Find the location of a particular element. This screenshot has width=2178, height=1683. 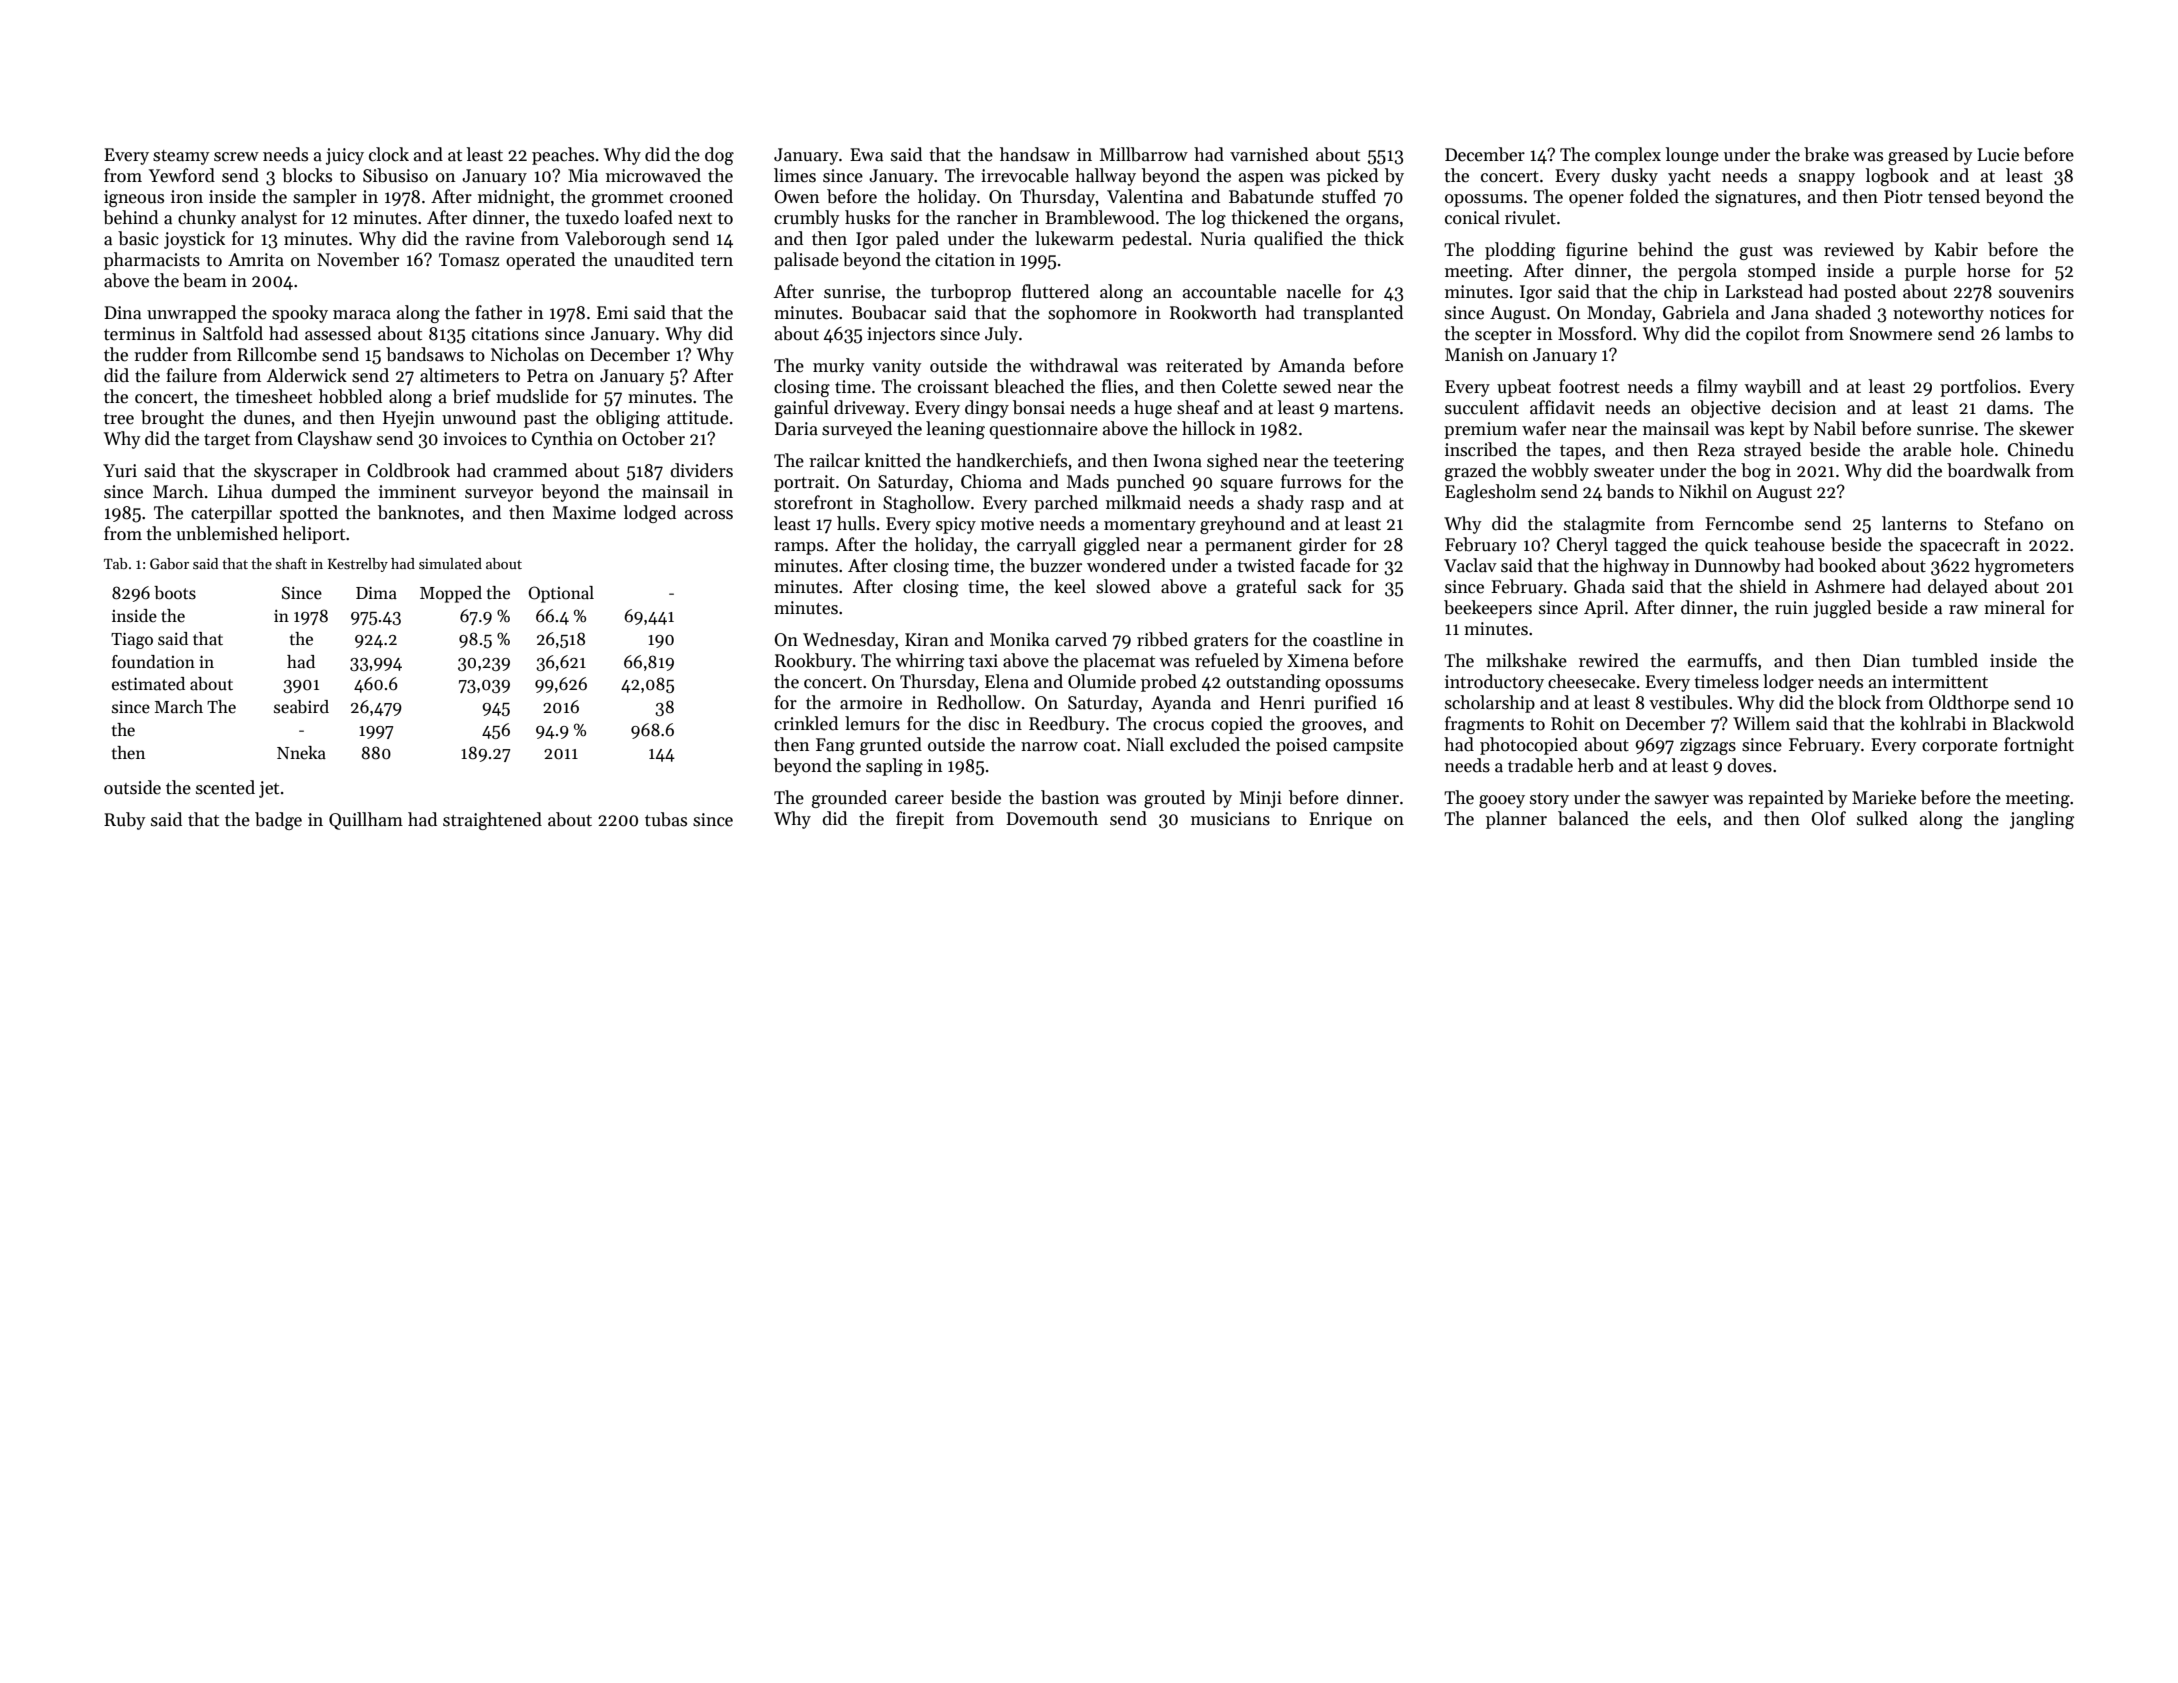

Gabriela is located at coordinates (1696, 312).
